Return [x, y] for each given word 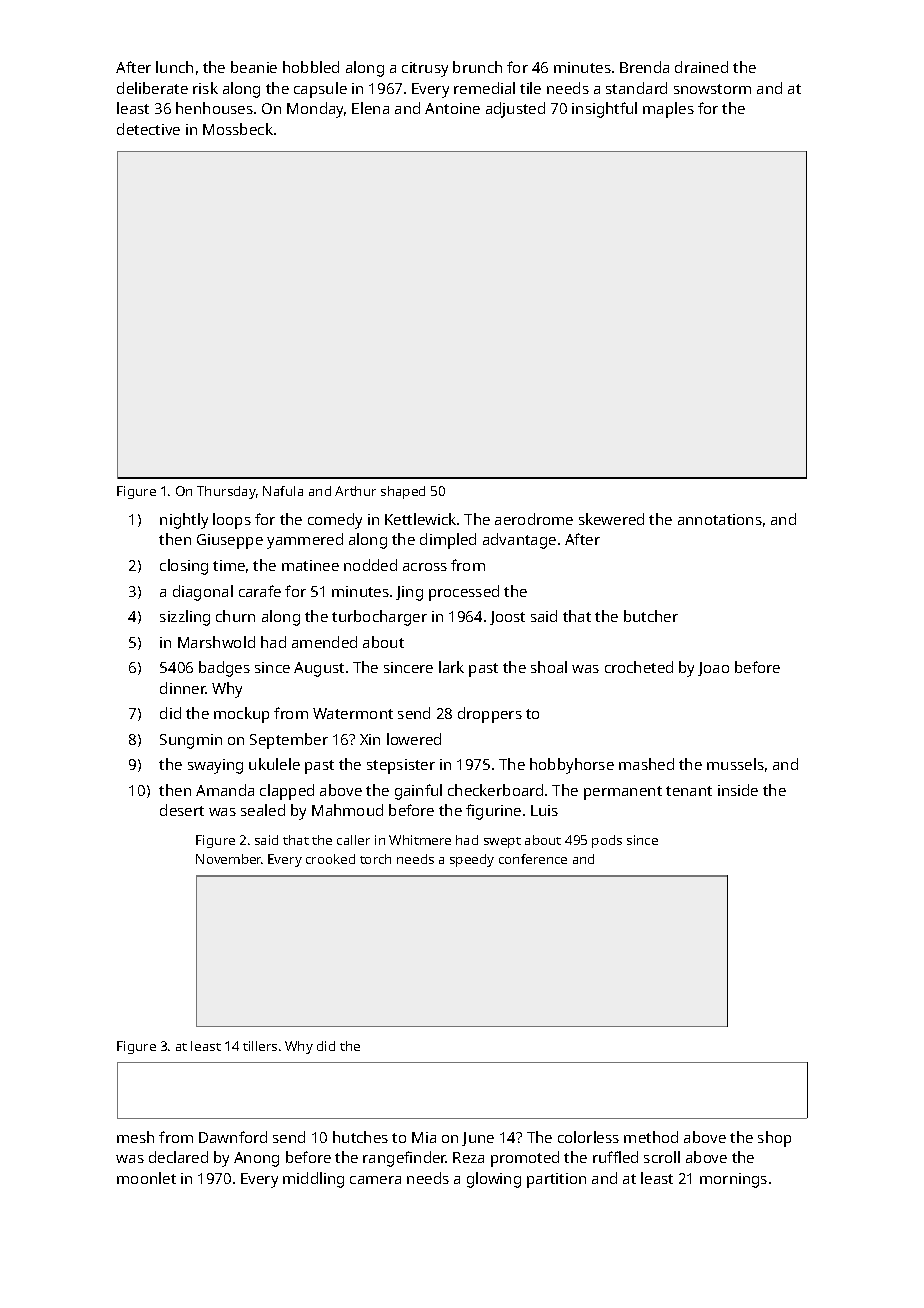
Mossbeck [238, 129]
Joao [713, 669]
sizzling [185, 618]
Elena [370, 108]
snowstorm [712, 89]
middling [313, 1180]
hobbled [311, 67]
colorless [588, 1137]
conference [533, 859]
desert [182, 810]
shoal [549, 667]
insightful [604, 110]
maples [668, 110]
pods [607, 841]
